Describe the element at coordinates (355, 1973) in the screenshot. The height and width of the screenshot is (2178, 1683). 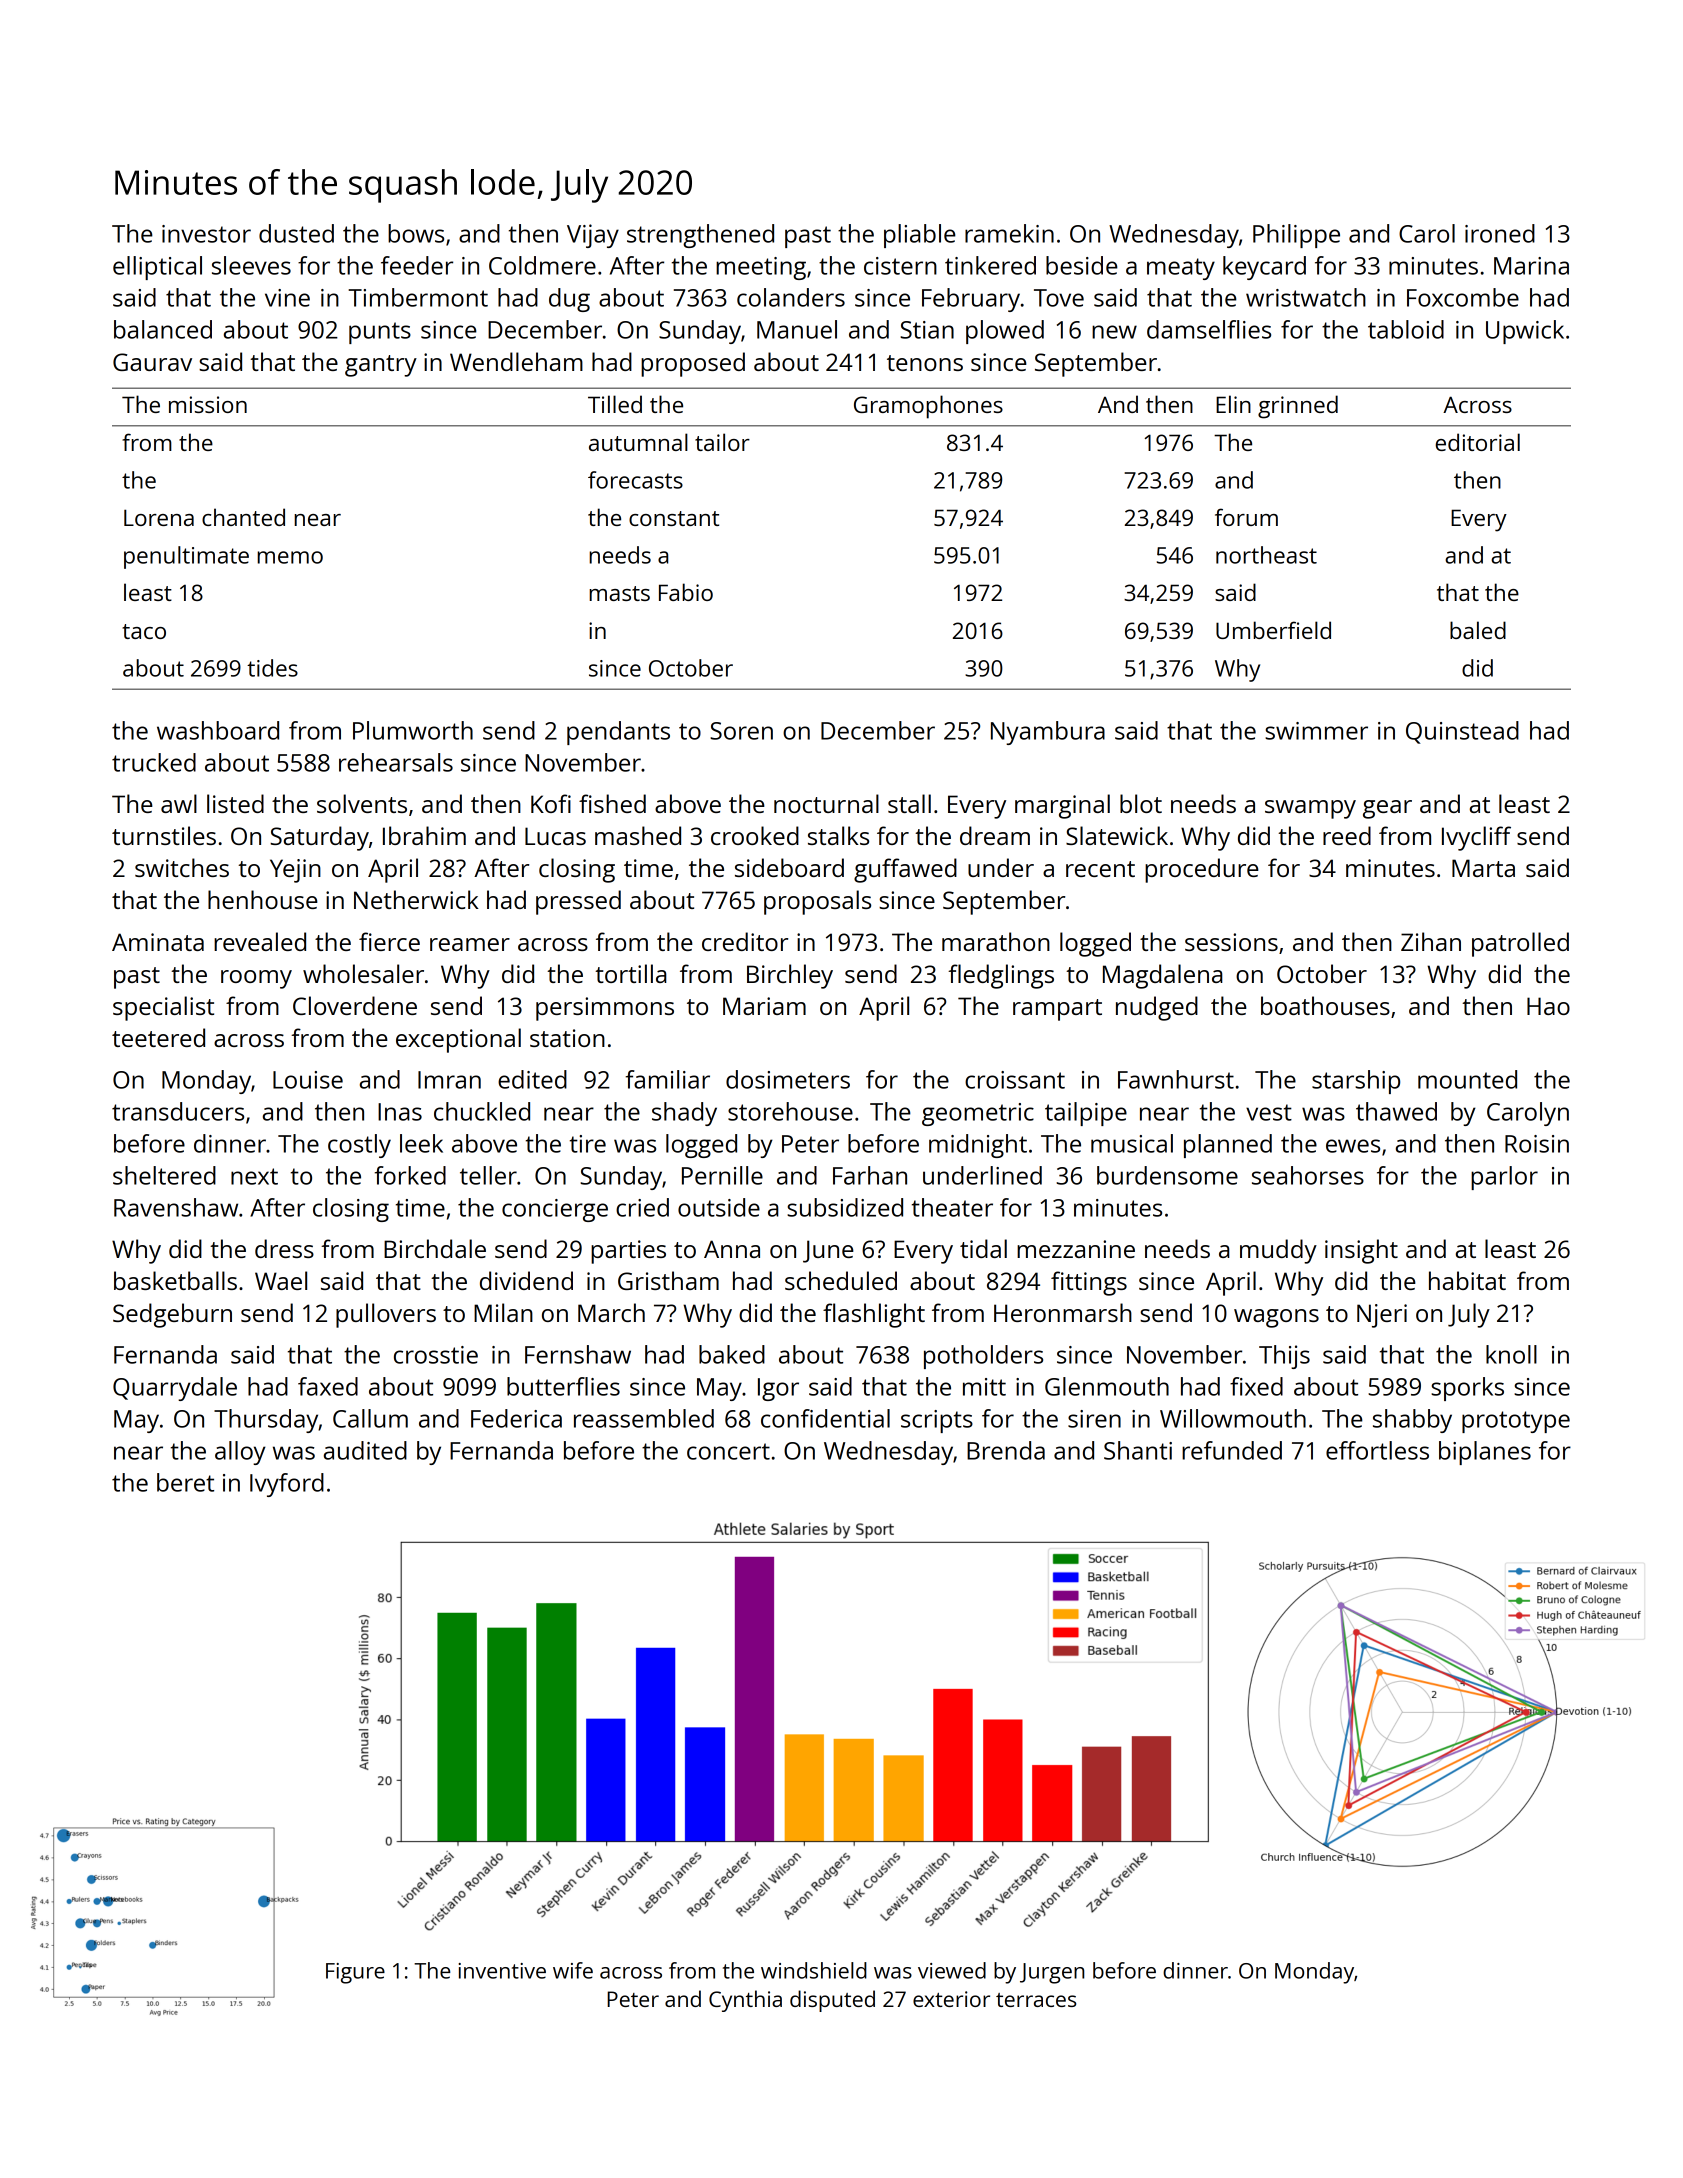
I see `Figure` at that location.
